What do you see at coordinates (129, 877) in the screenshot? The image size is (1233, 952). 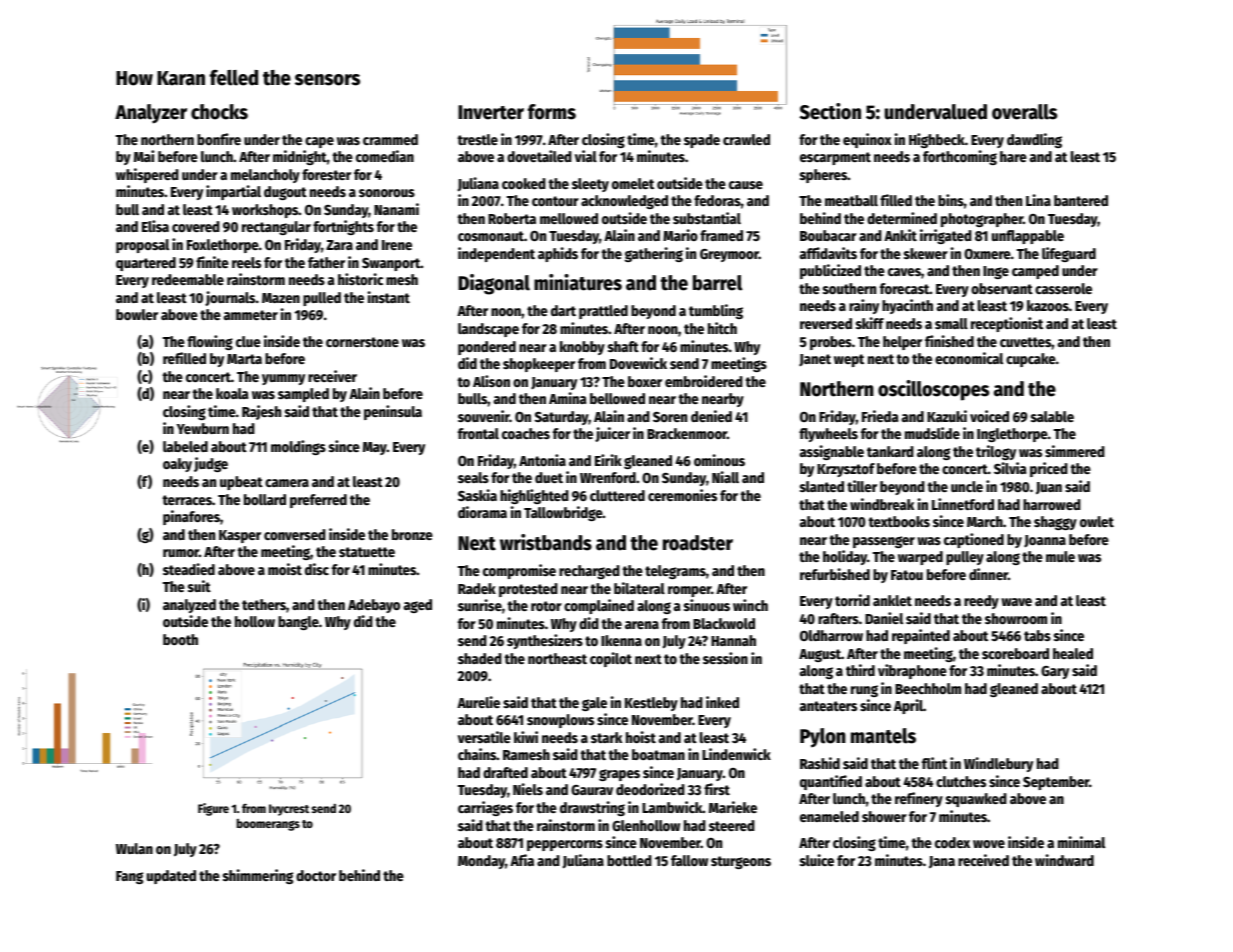 I see `Fang` at bounding box center [129, 877].
